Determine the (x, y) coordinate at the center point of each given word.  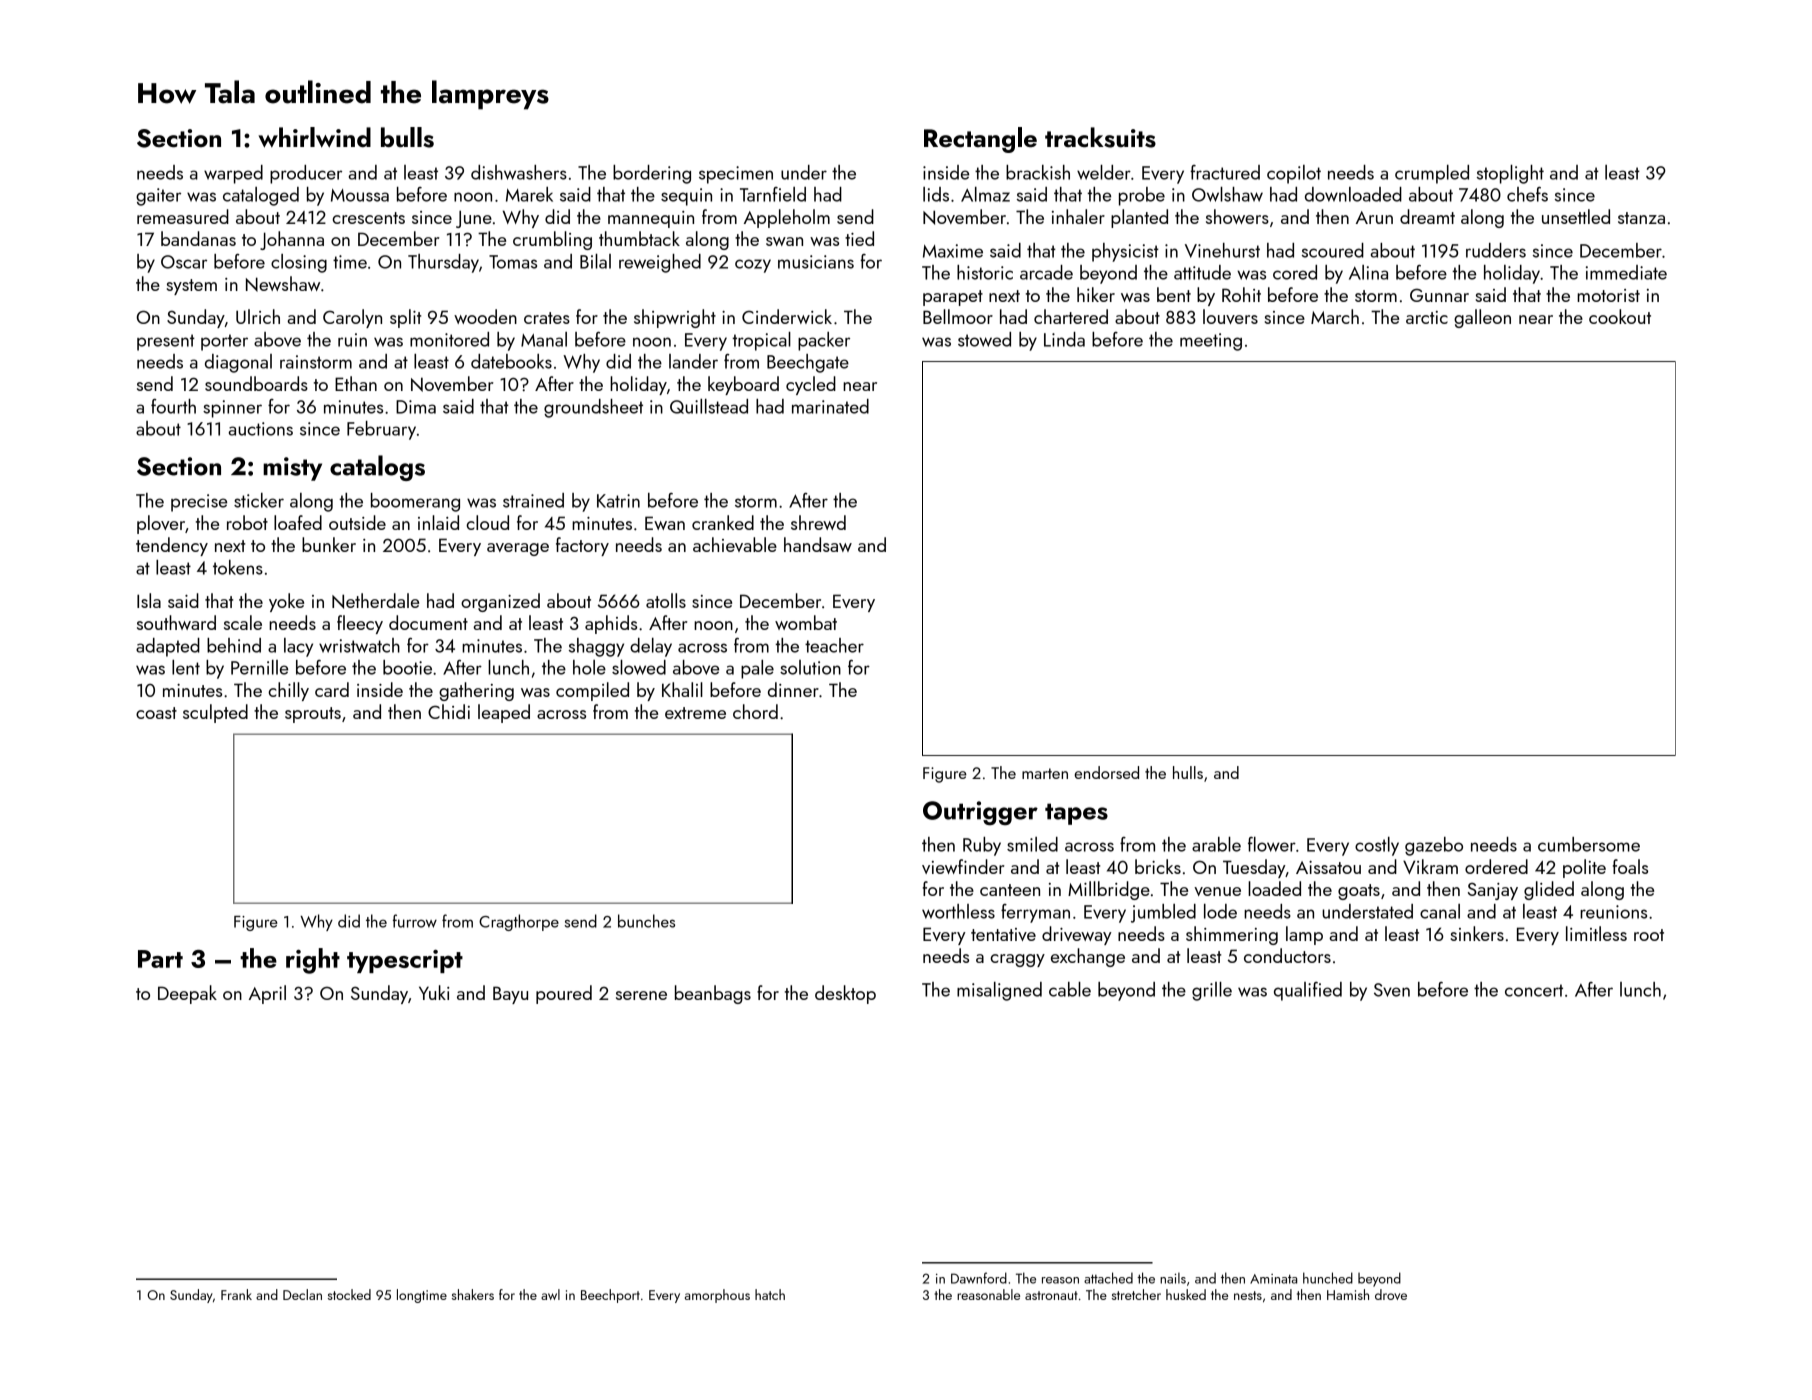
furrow (415, 921)
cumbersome (1589, 844)
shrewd (818, 522)
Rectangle (980, 140)
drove (1391, 1294)
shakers (473, 1294)
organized (500, 602)
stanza (1641, 218)
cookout (1620, 316)
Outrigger (980, 813)
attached (1108, 1278)
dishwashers (519, 172)
